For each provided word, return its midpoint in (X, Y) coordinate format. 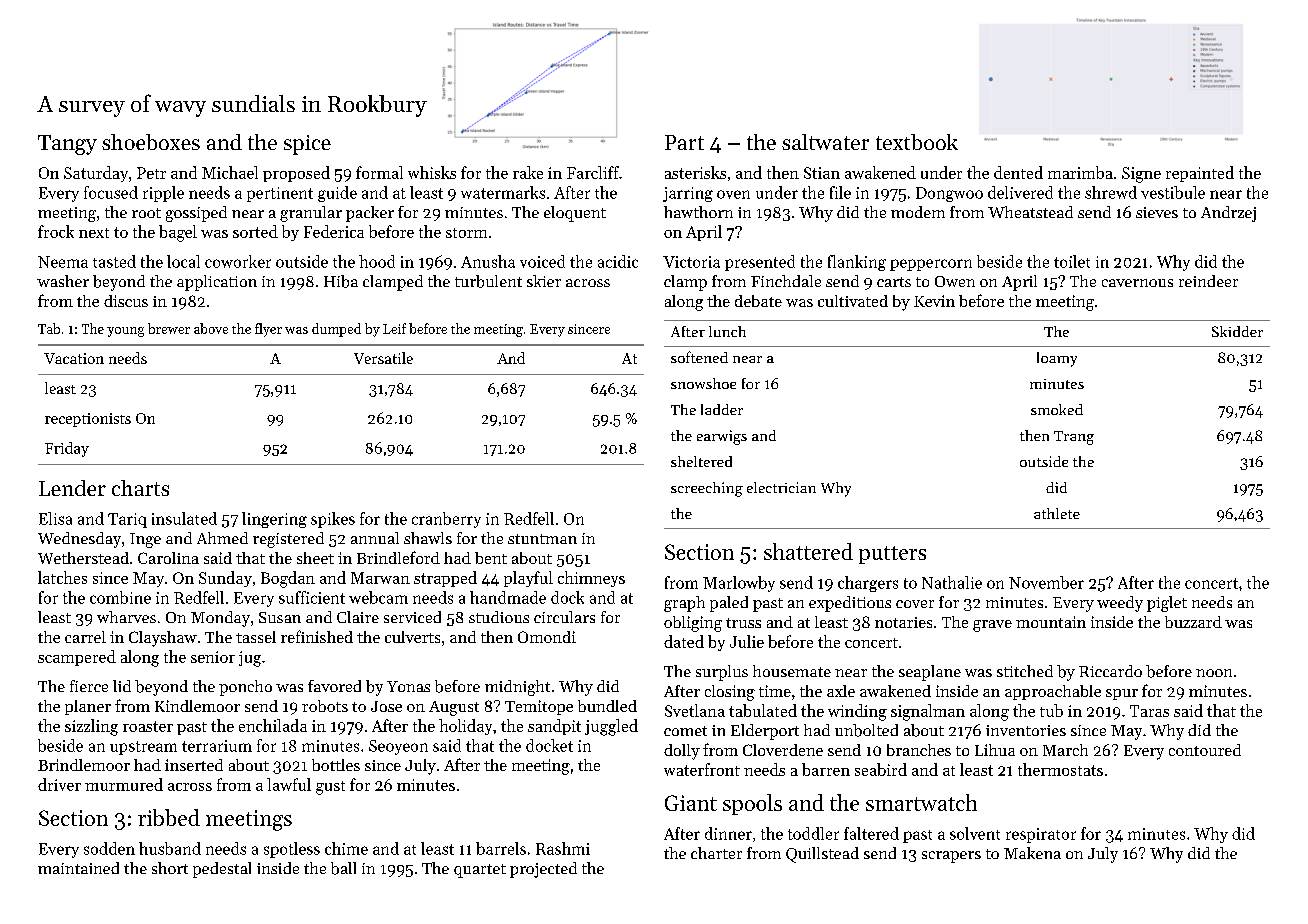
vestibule (1173, 192)
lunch (727, 331)
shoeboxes (151, 142)
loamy (1057, 359)
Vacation (74, 358)
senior (213, 657)
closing (730, 693)
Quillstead (822, 855)
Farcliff (593, 172)
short (170, 868)
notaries (903, 622)
